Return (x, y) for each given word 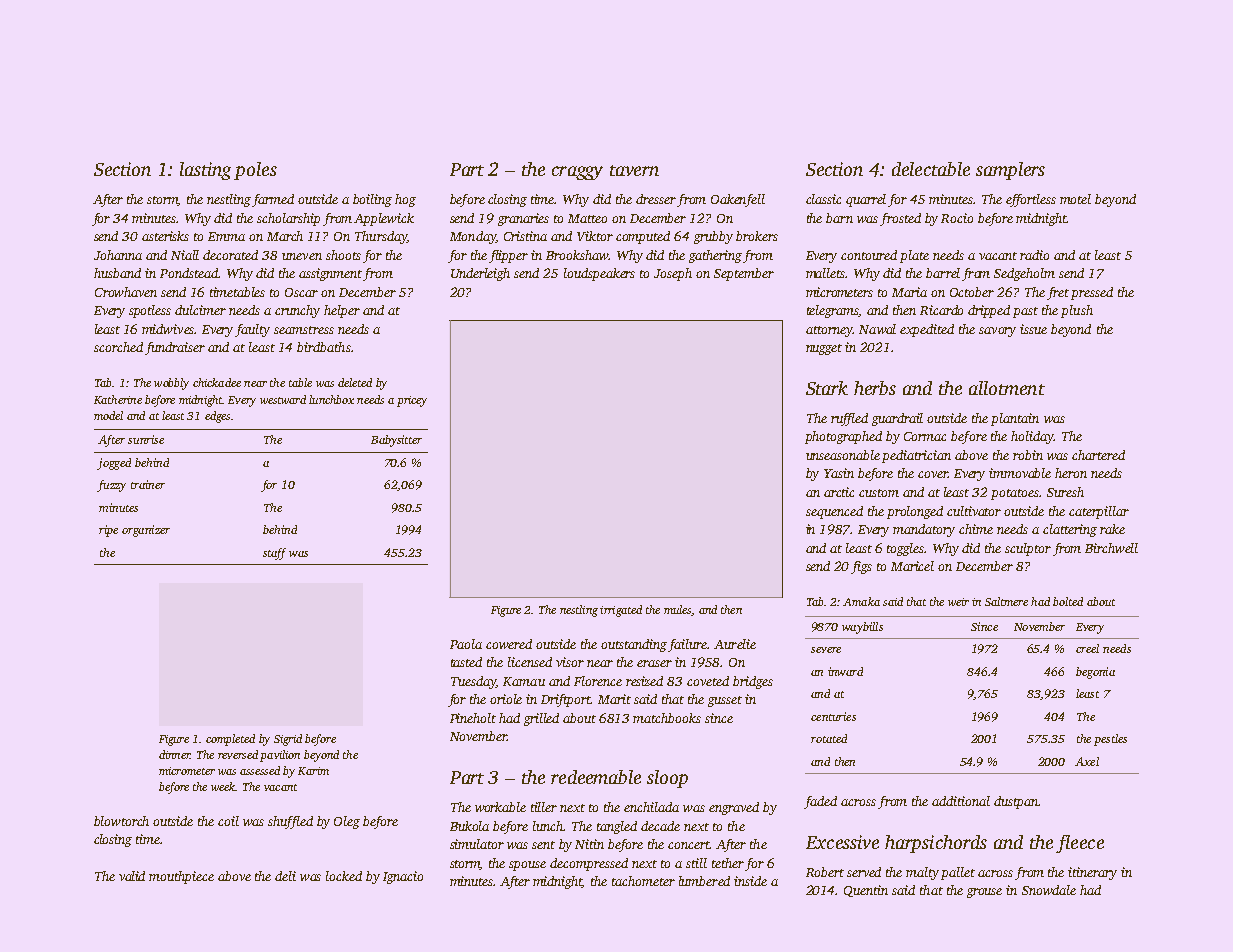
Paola (466, 644)
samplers (1010, 171)
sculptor (1028, 549)
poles (255, 171)
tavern (634, 170)
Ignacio (403, 877)
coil (228, 821)
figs (861, 567)
